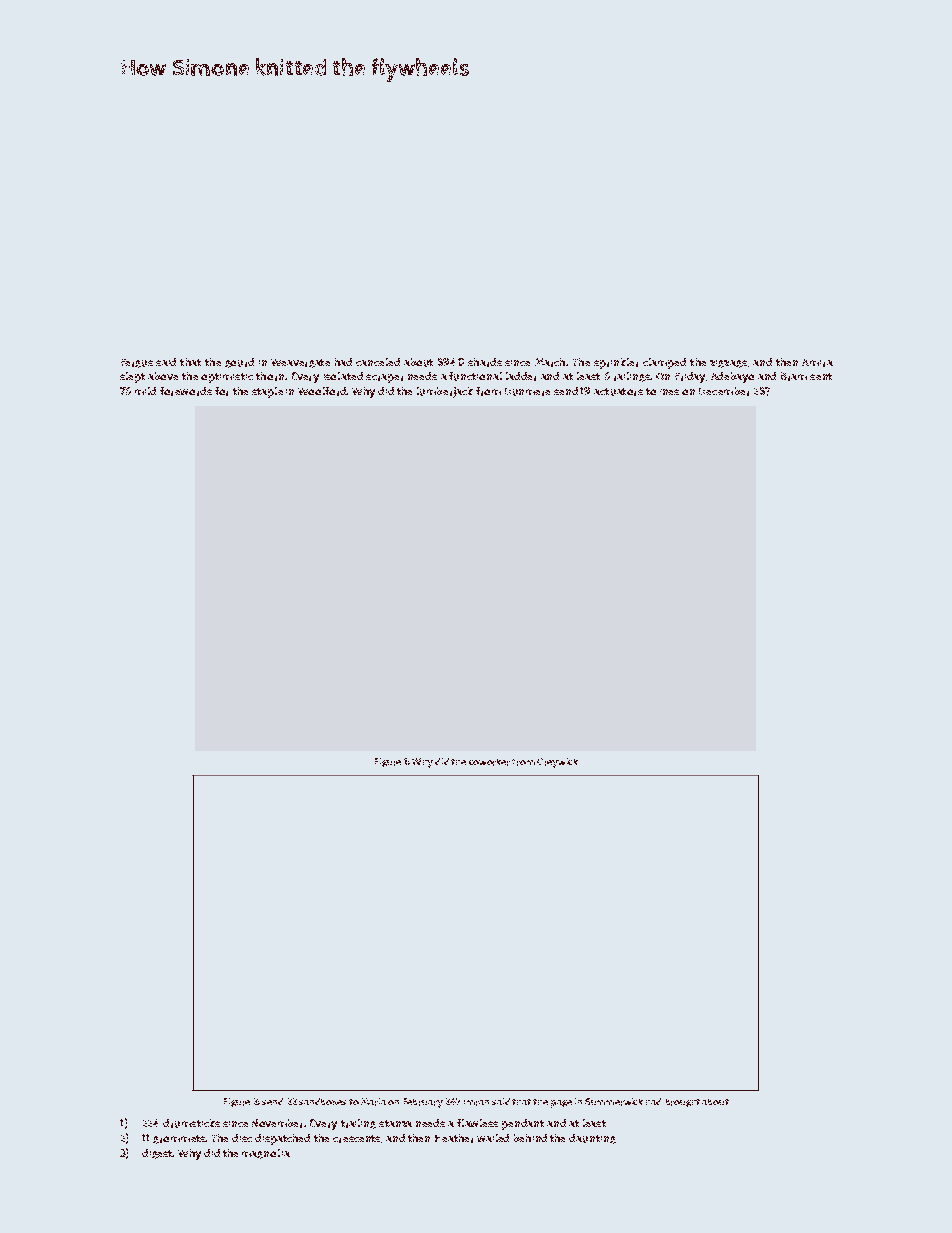  Describe the element at coordinates (322, 391) in the screenshot. I see `Woolford` at that location.
